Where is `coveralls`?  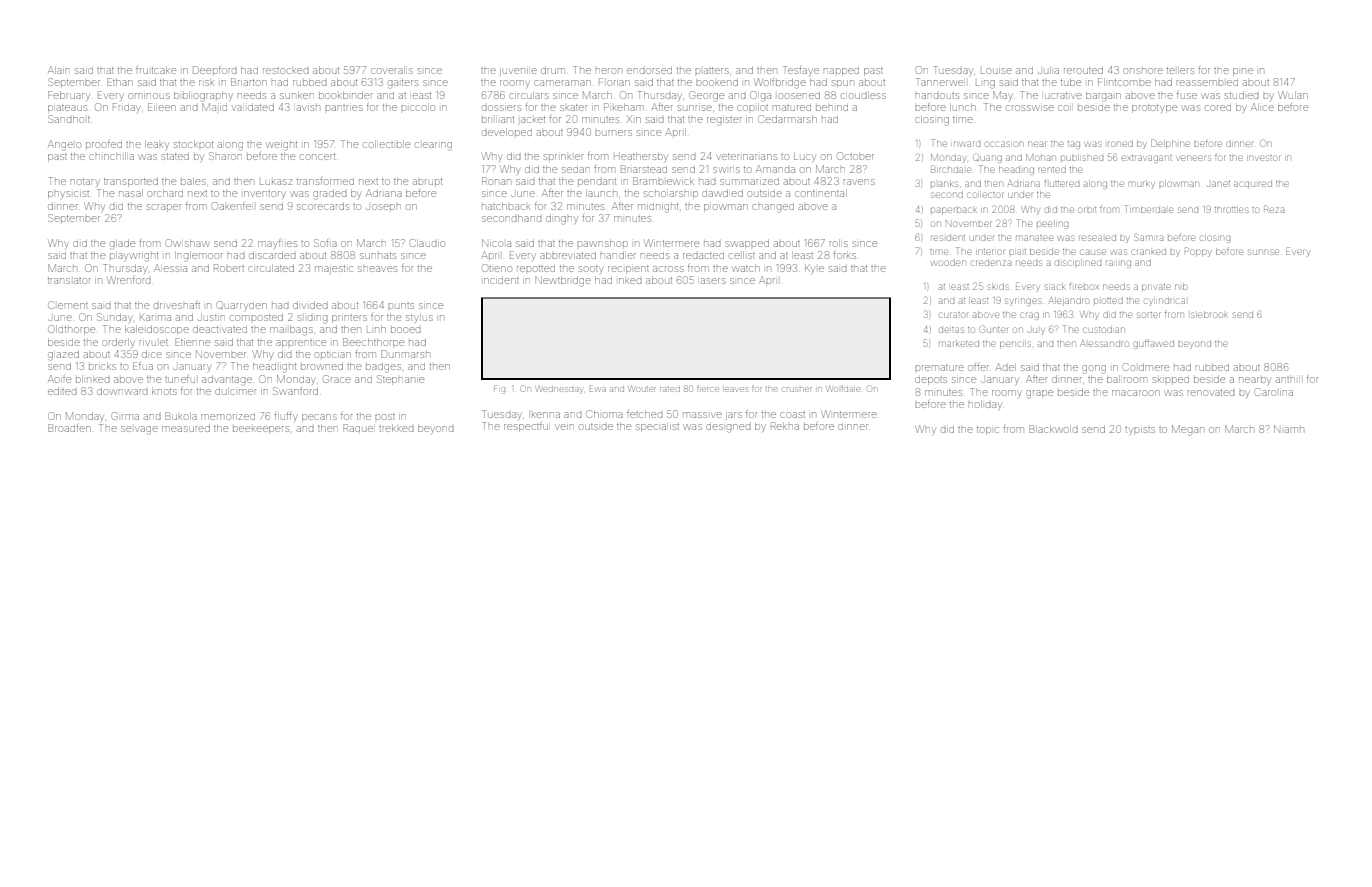 coveralls is located at coordinates (392, 70).
